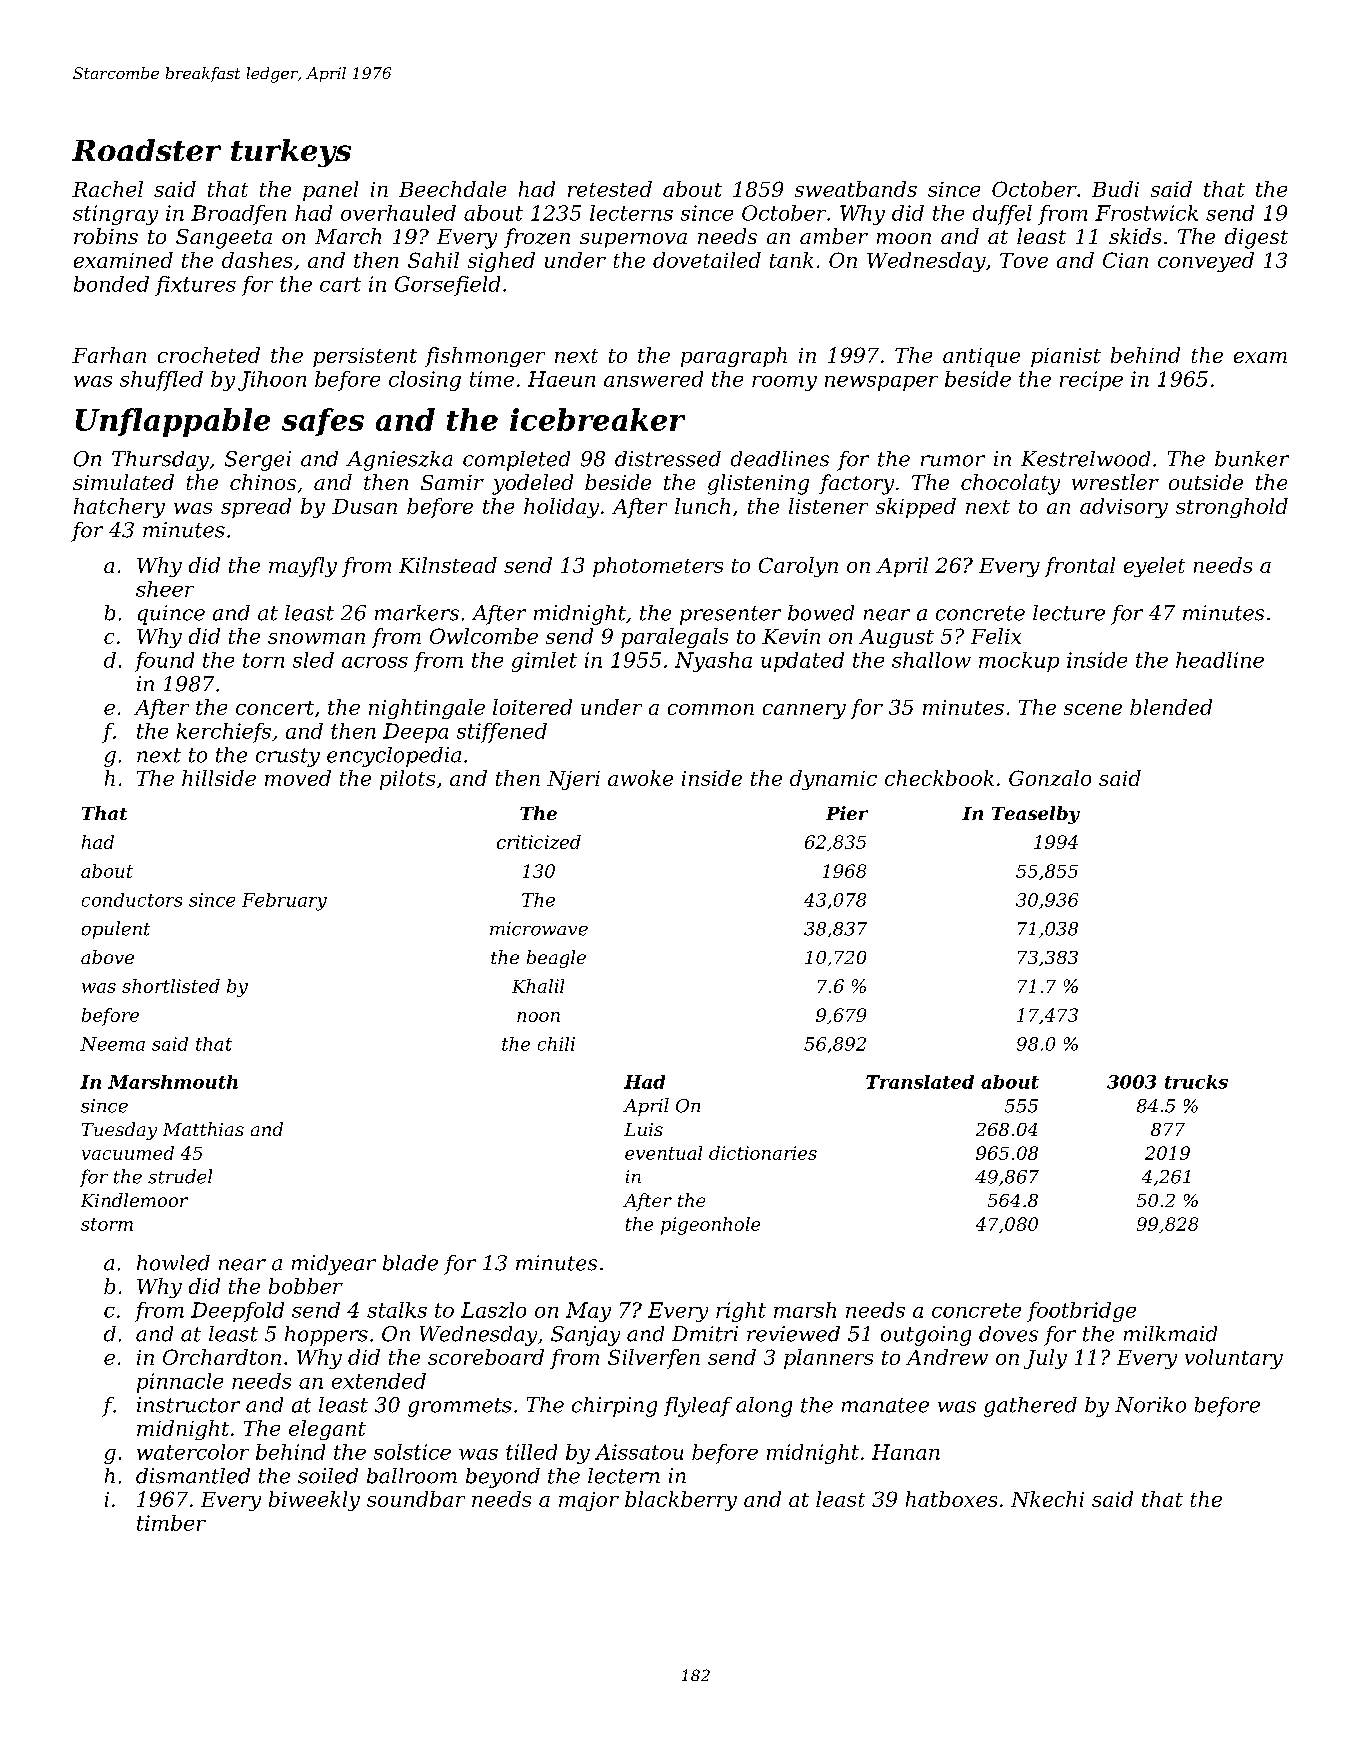 This screenshot has height=1762, width=1361. I want to click on howled, so click(173, 1263).
